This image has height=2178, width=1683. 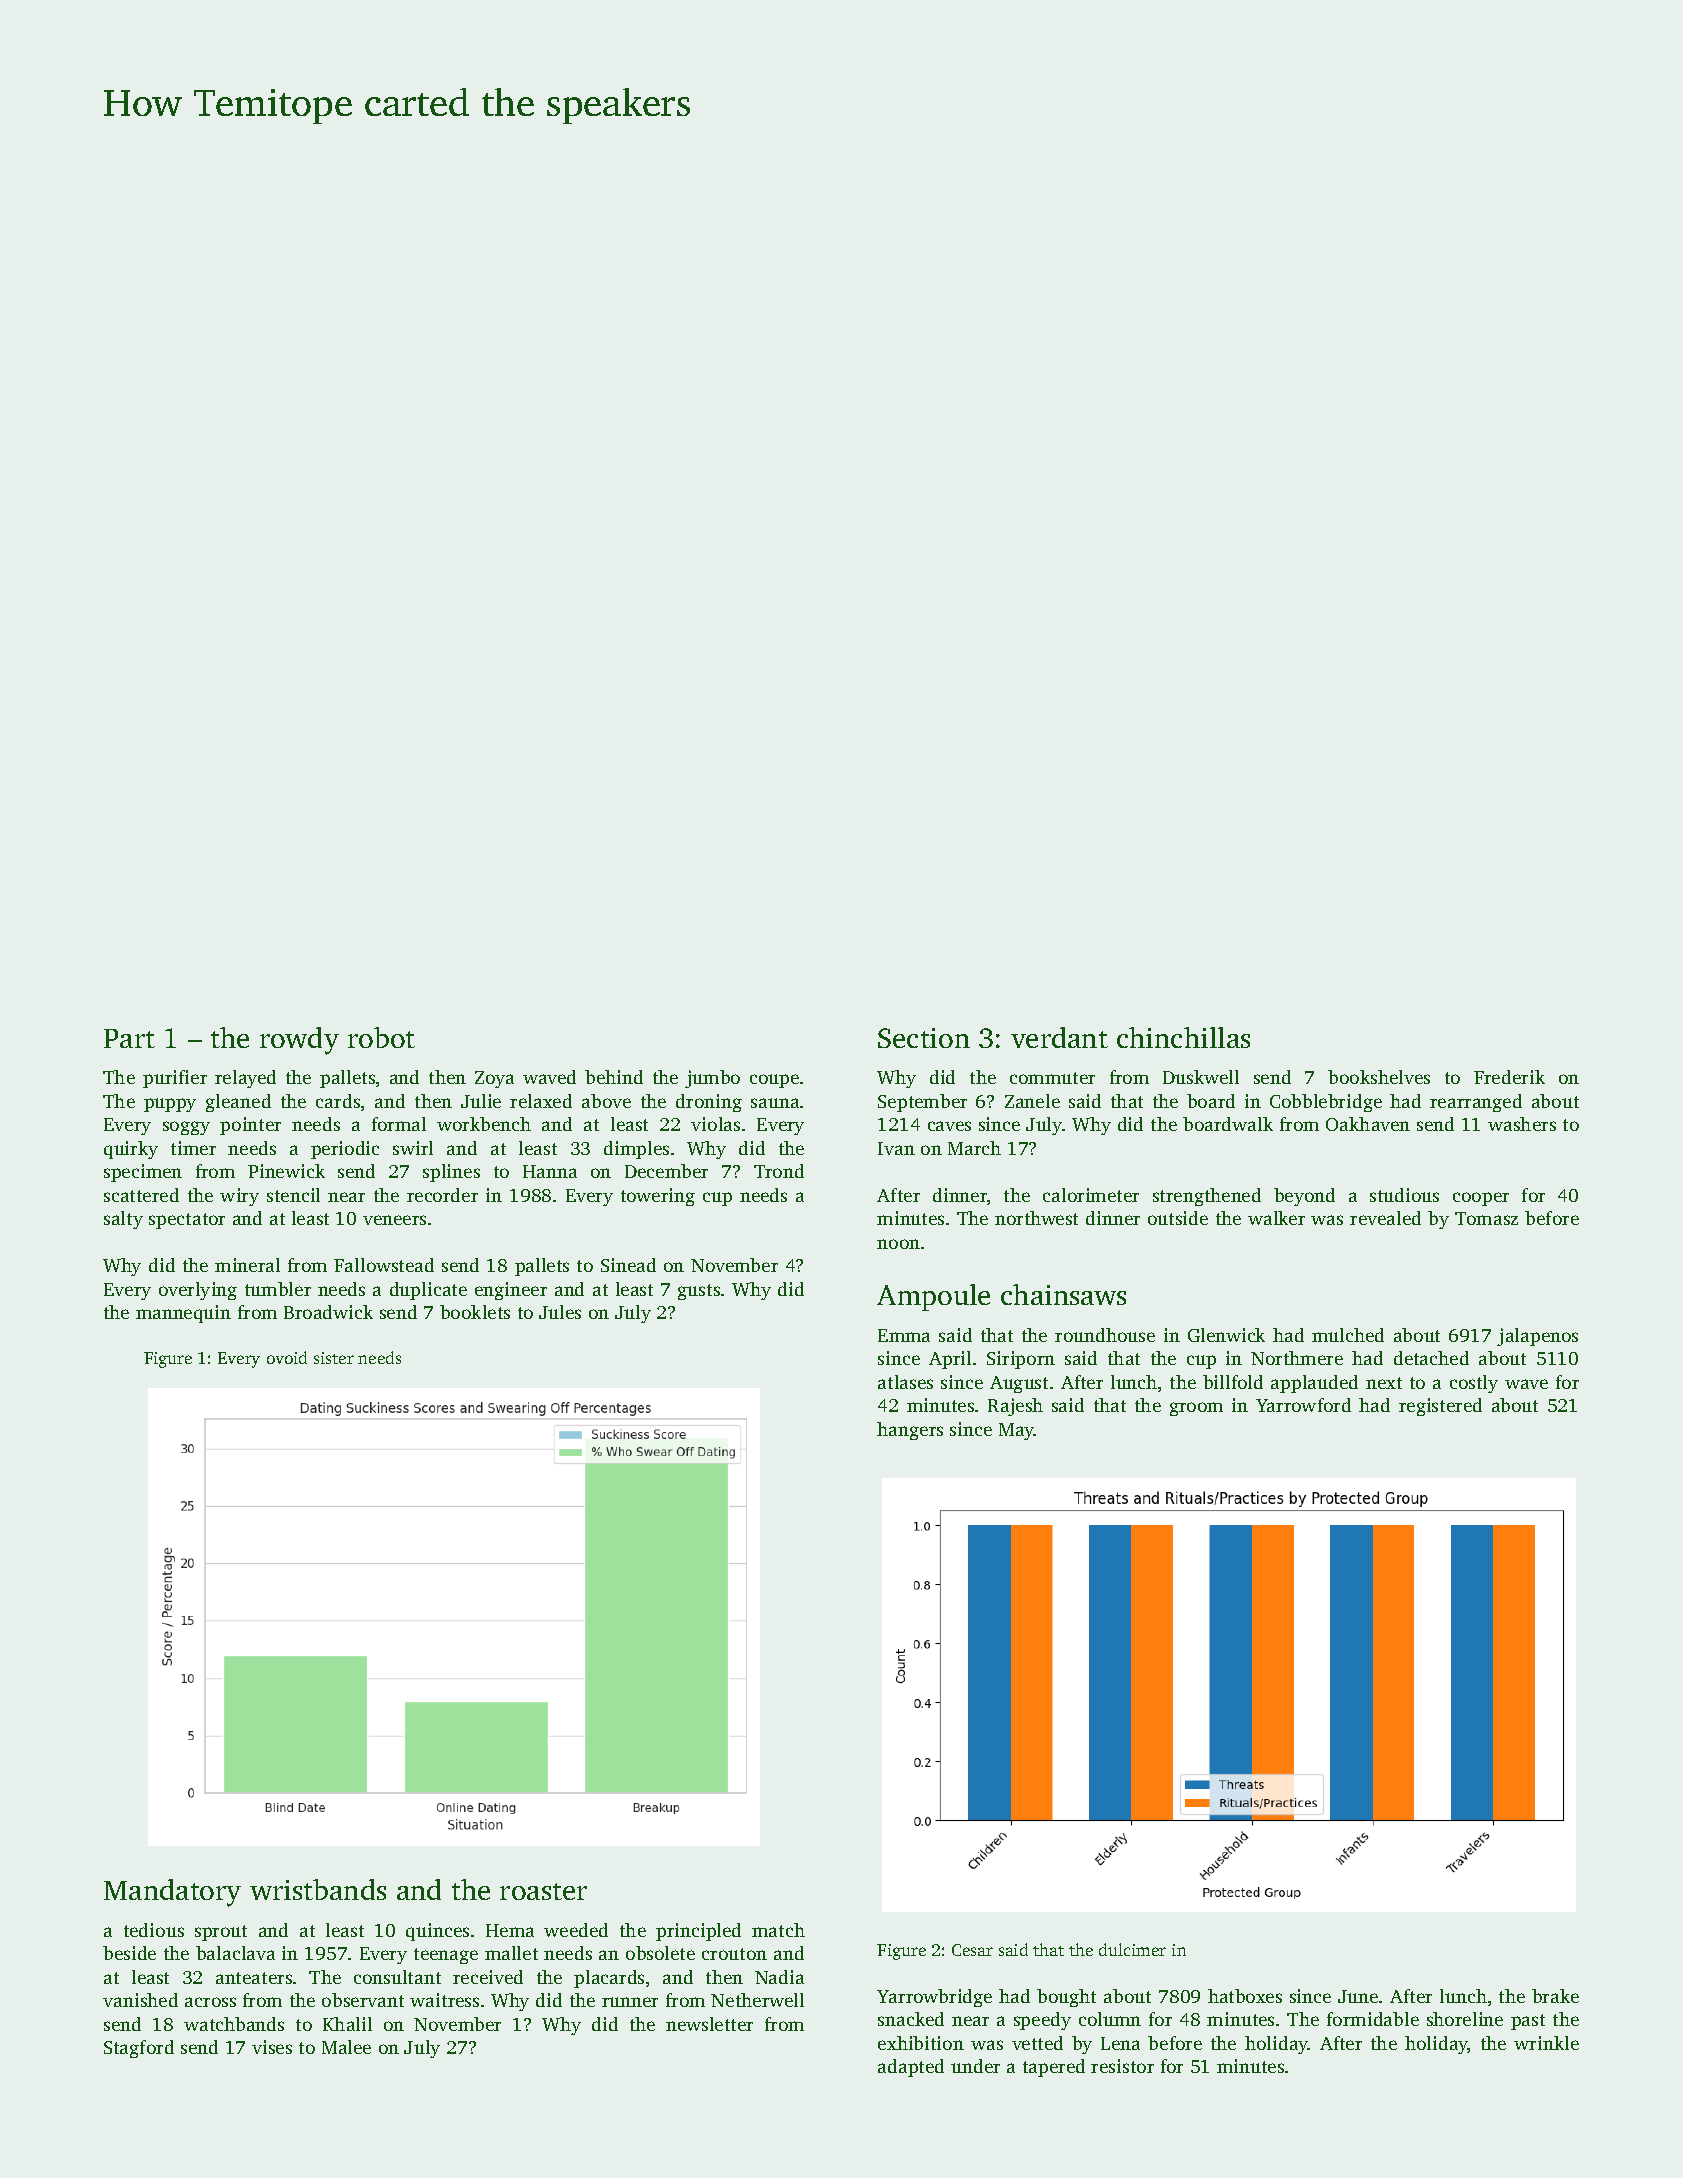 What do you see at coordinates (139, 2049) in the image?
I see `Stagford` at bounding box center [139, 2049].
